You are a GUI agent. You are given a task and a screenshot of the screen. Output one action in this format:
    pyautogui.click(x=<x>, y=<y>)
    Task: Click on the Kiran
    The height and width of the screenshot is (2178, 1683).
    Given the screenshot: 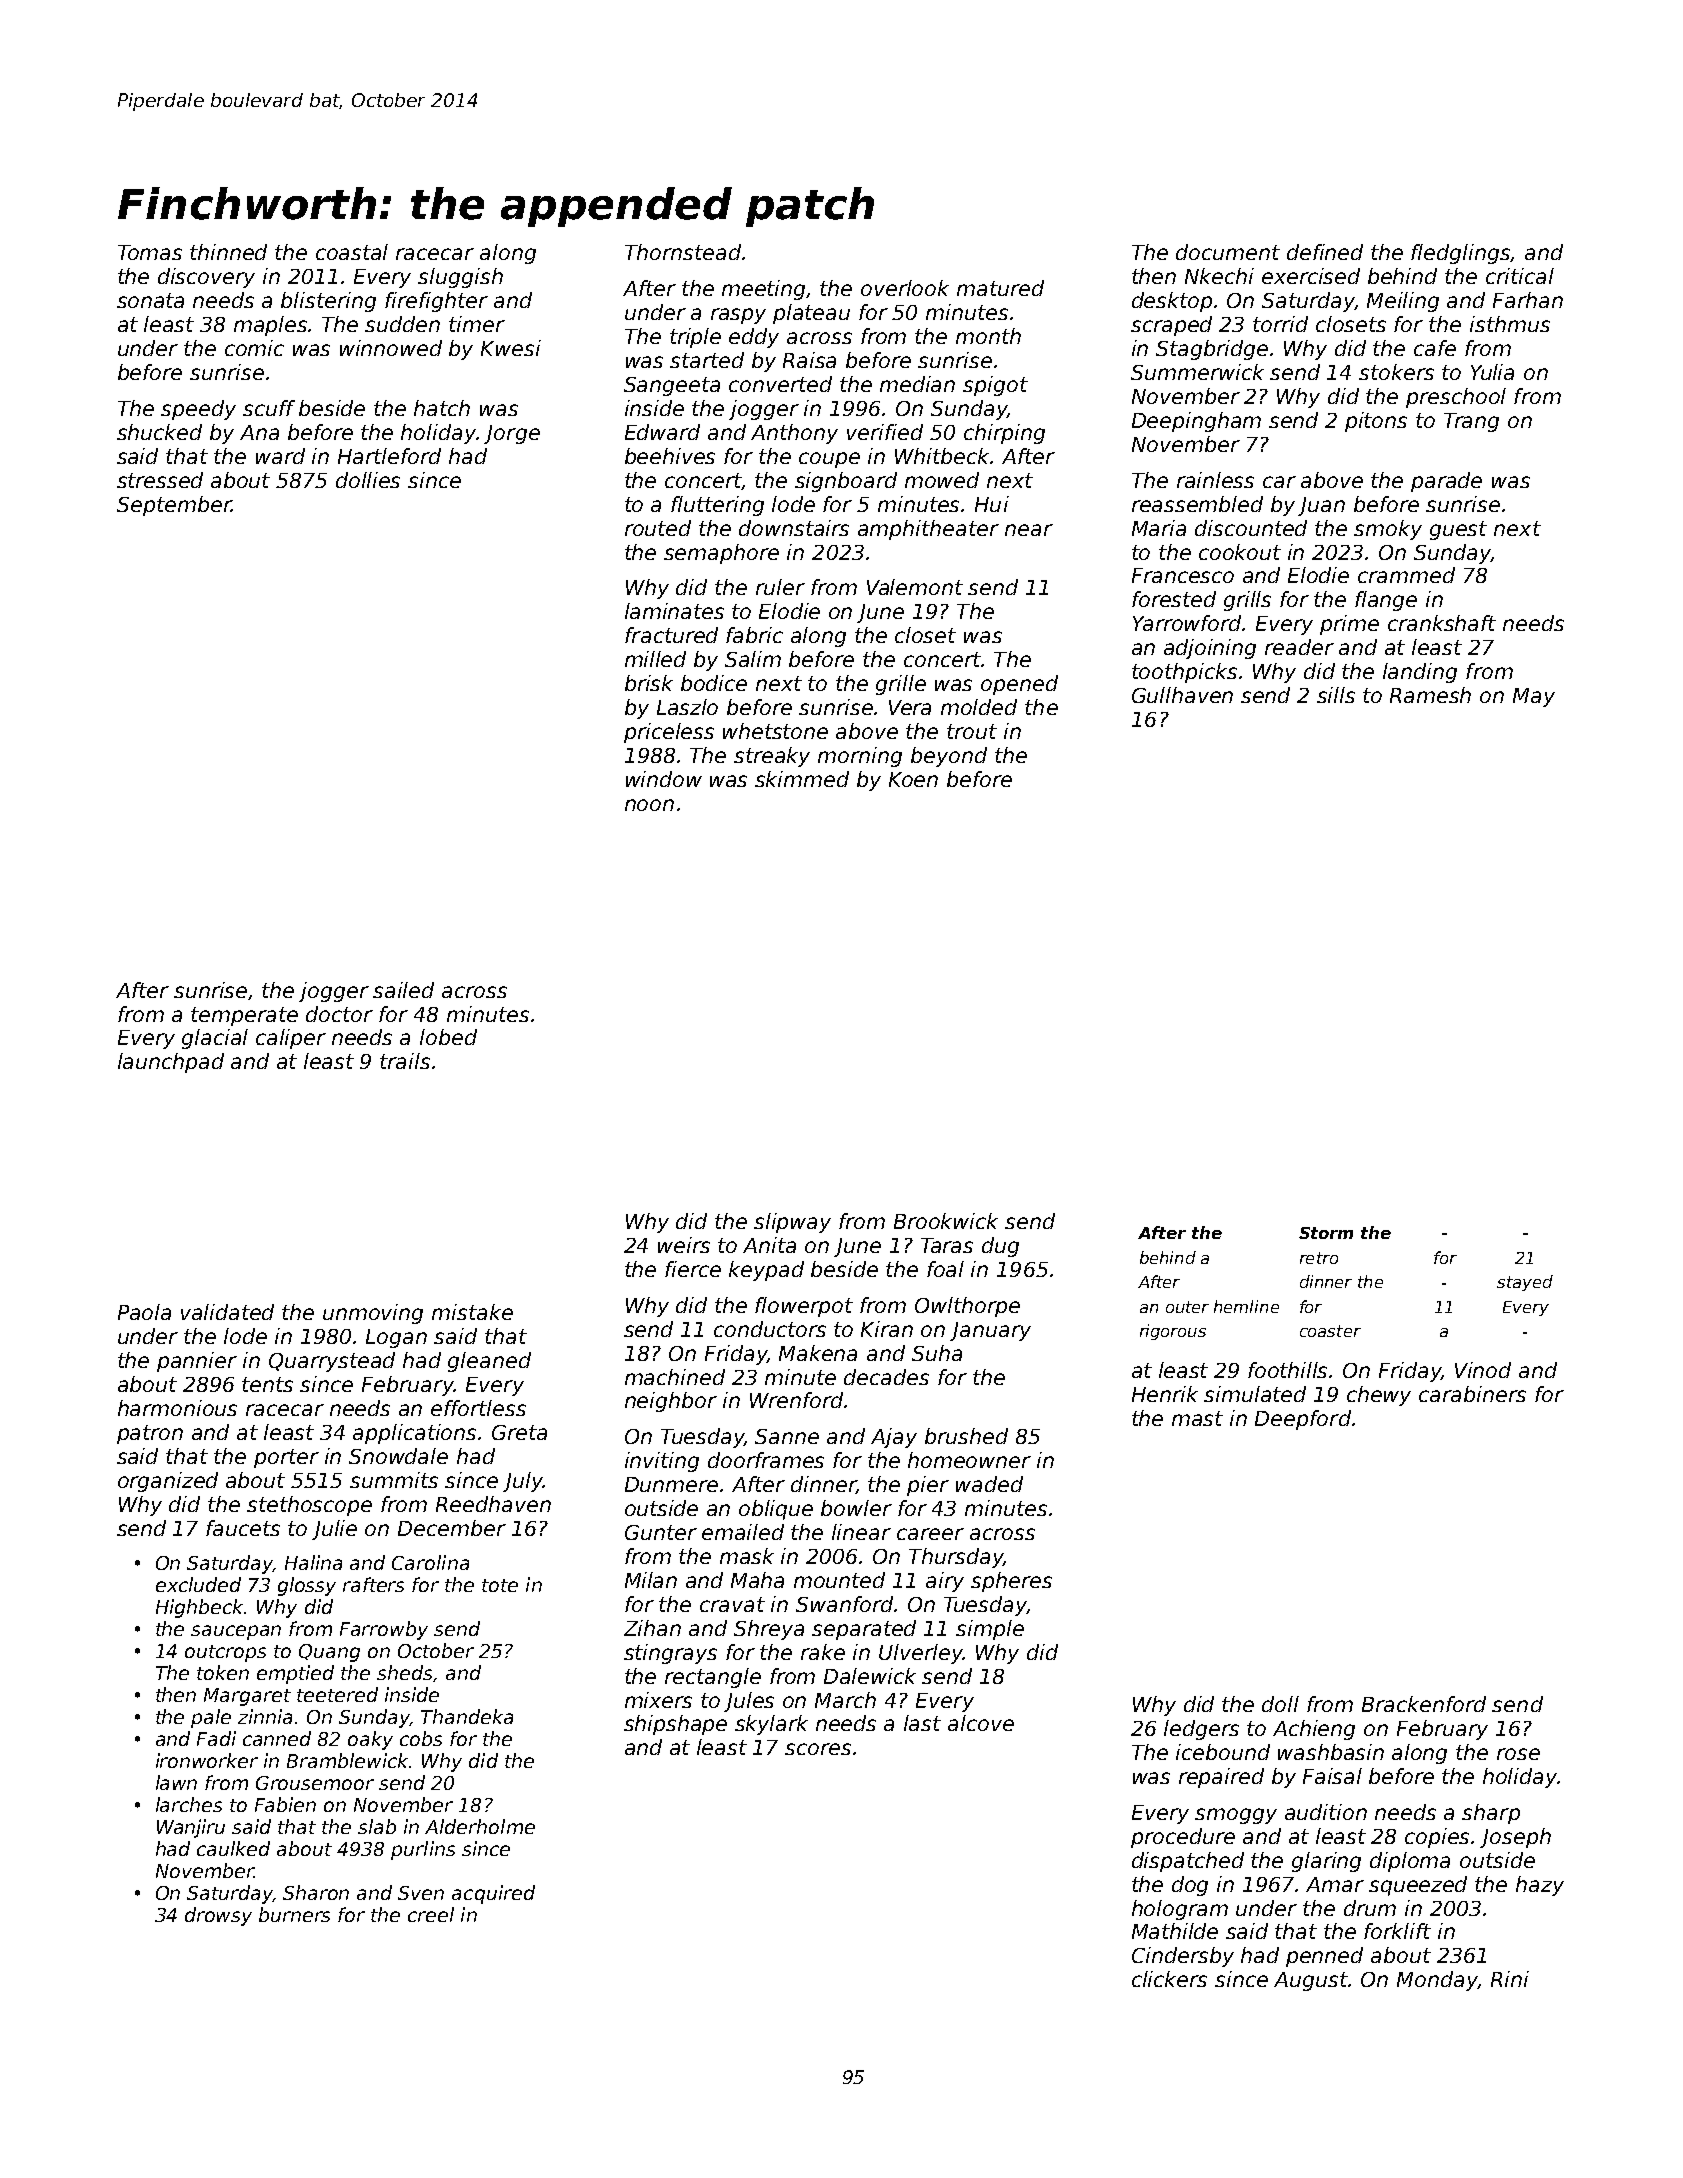 What is the action you would take?
    pyautogui.click(x=887, y=1329)
